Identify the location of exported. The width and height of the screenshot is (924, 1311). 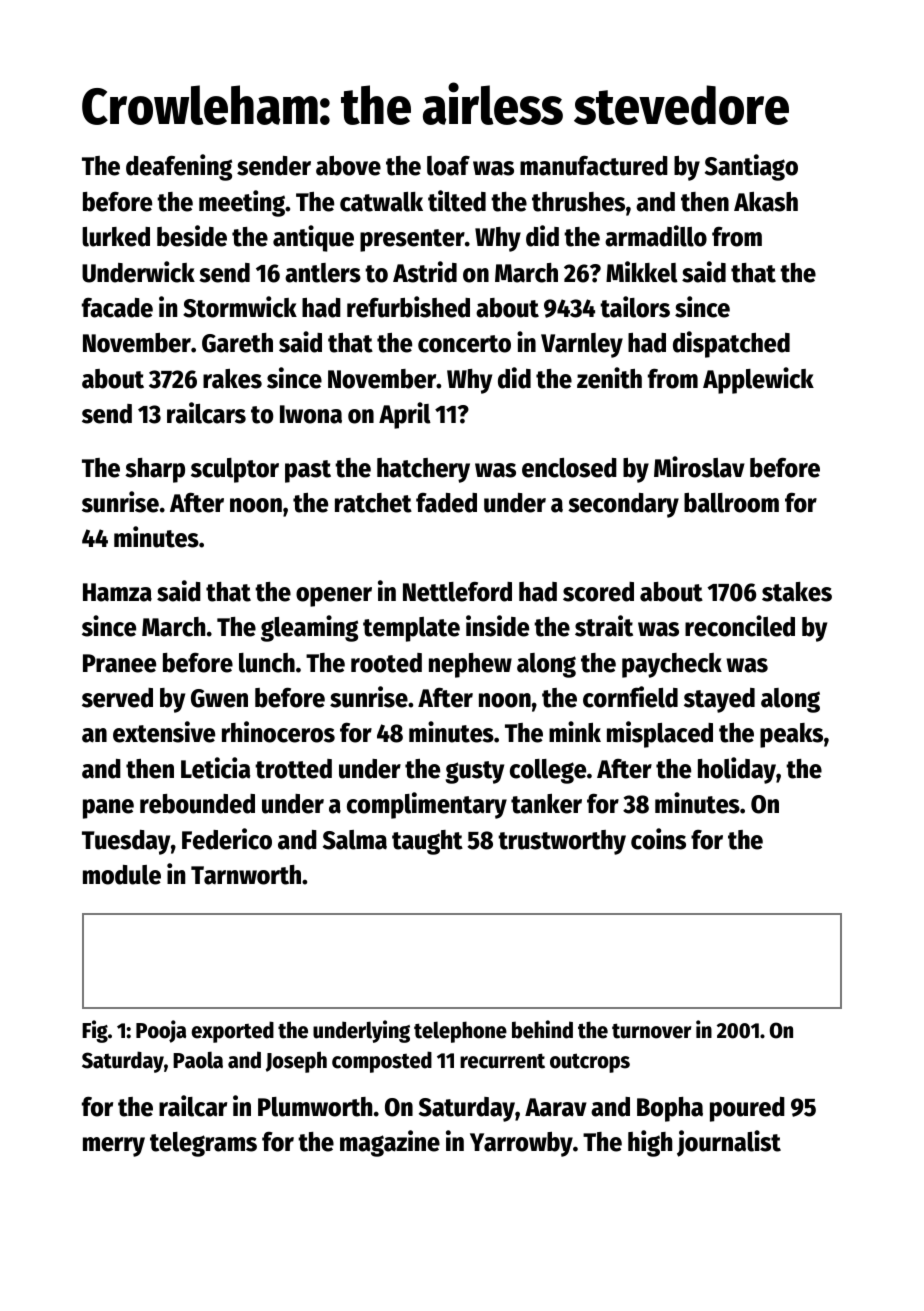
(232, 1032).
